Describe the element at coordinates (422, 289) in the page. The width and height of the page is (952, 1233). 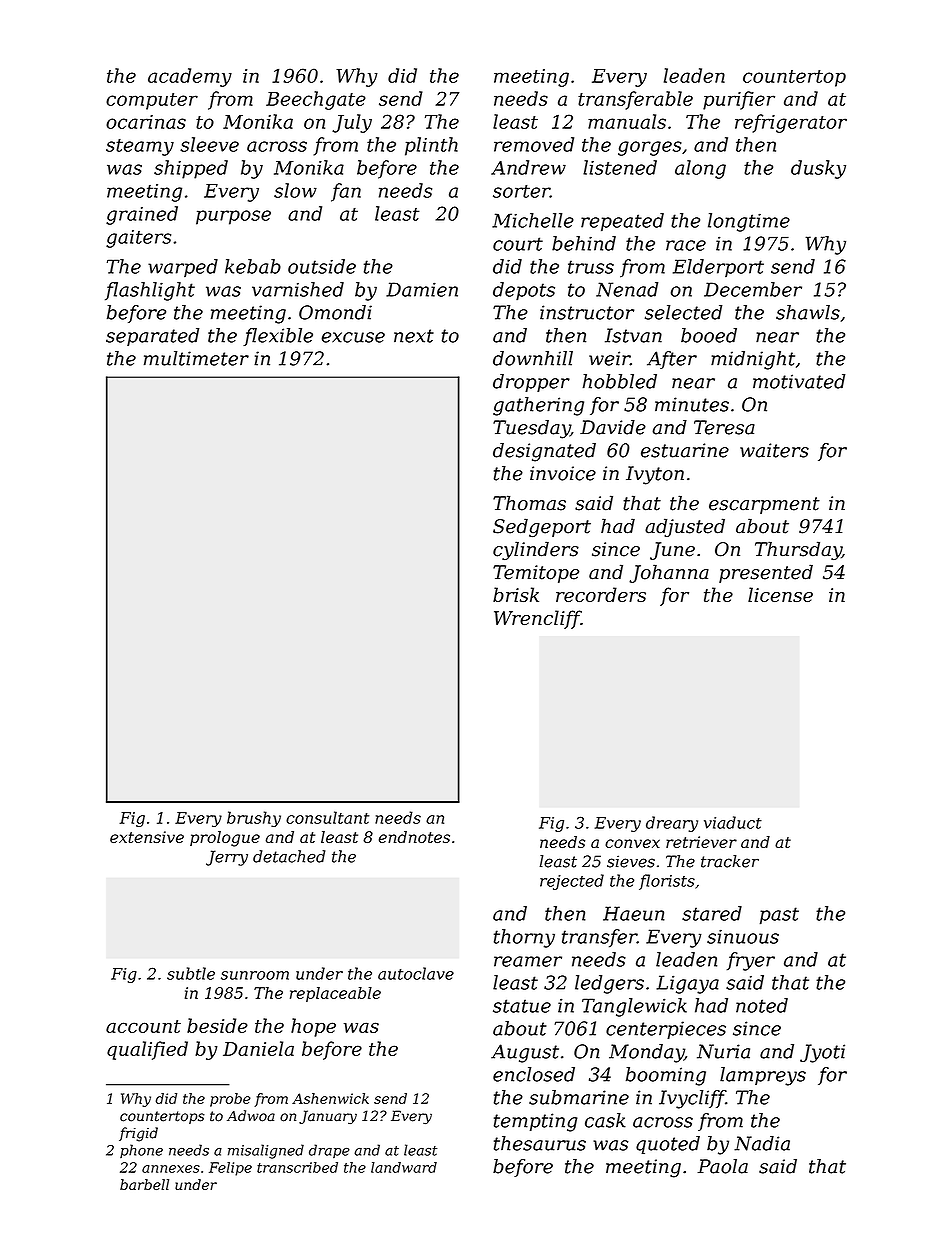
I see `Damien` at that location.
